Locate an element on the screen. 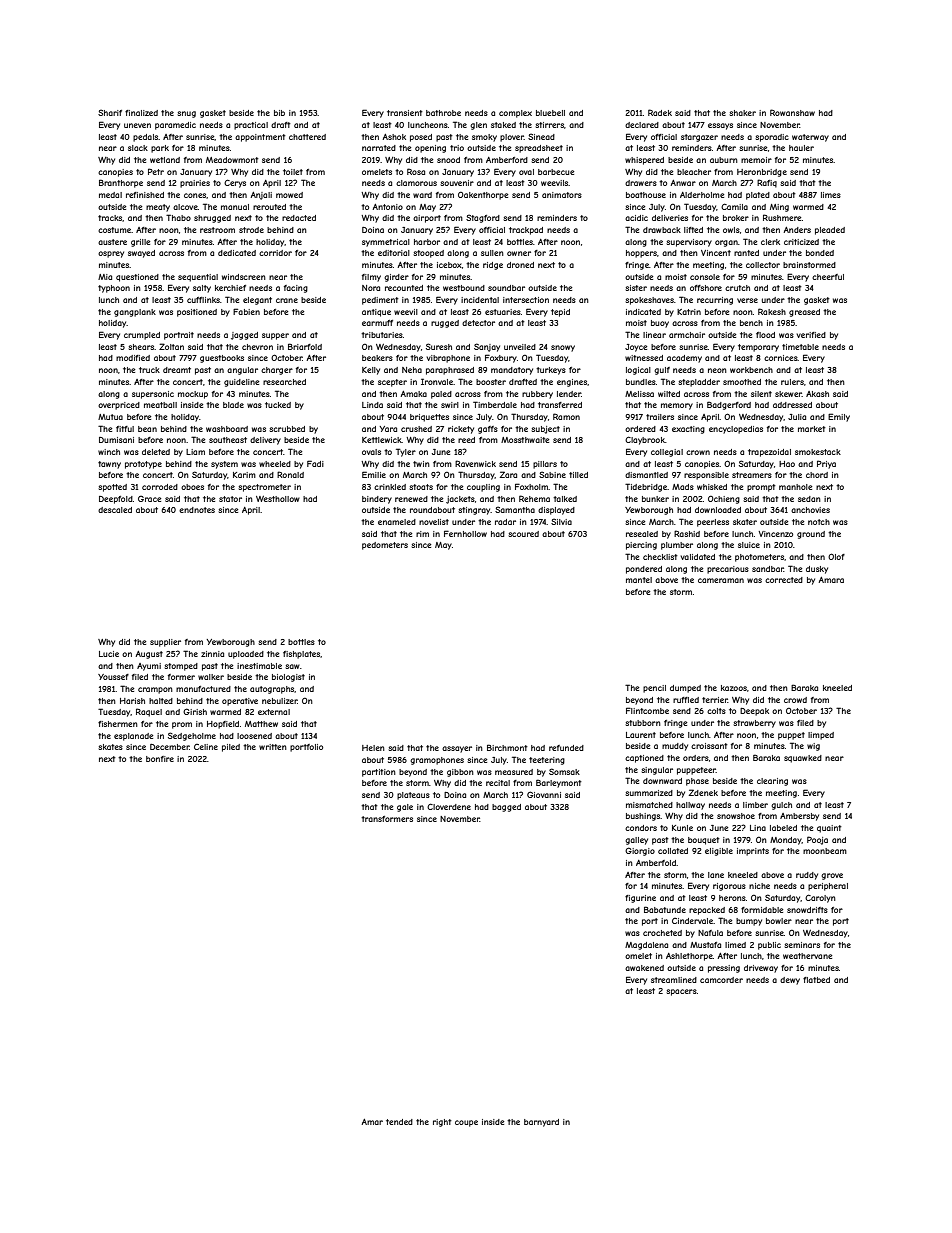 The image size is (952, 1233). winch is located at coordinates (109, 452).
